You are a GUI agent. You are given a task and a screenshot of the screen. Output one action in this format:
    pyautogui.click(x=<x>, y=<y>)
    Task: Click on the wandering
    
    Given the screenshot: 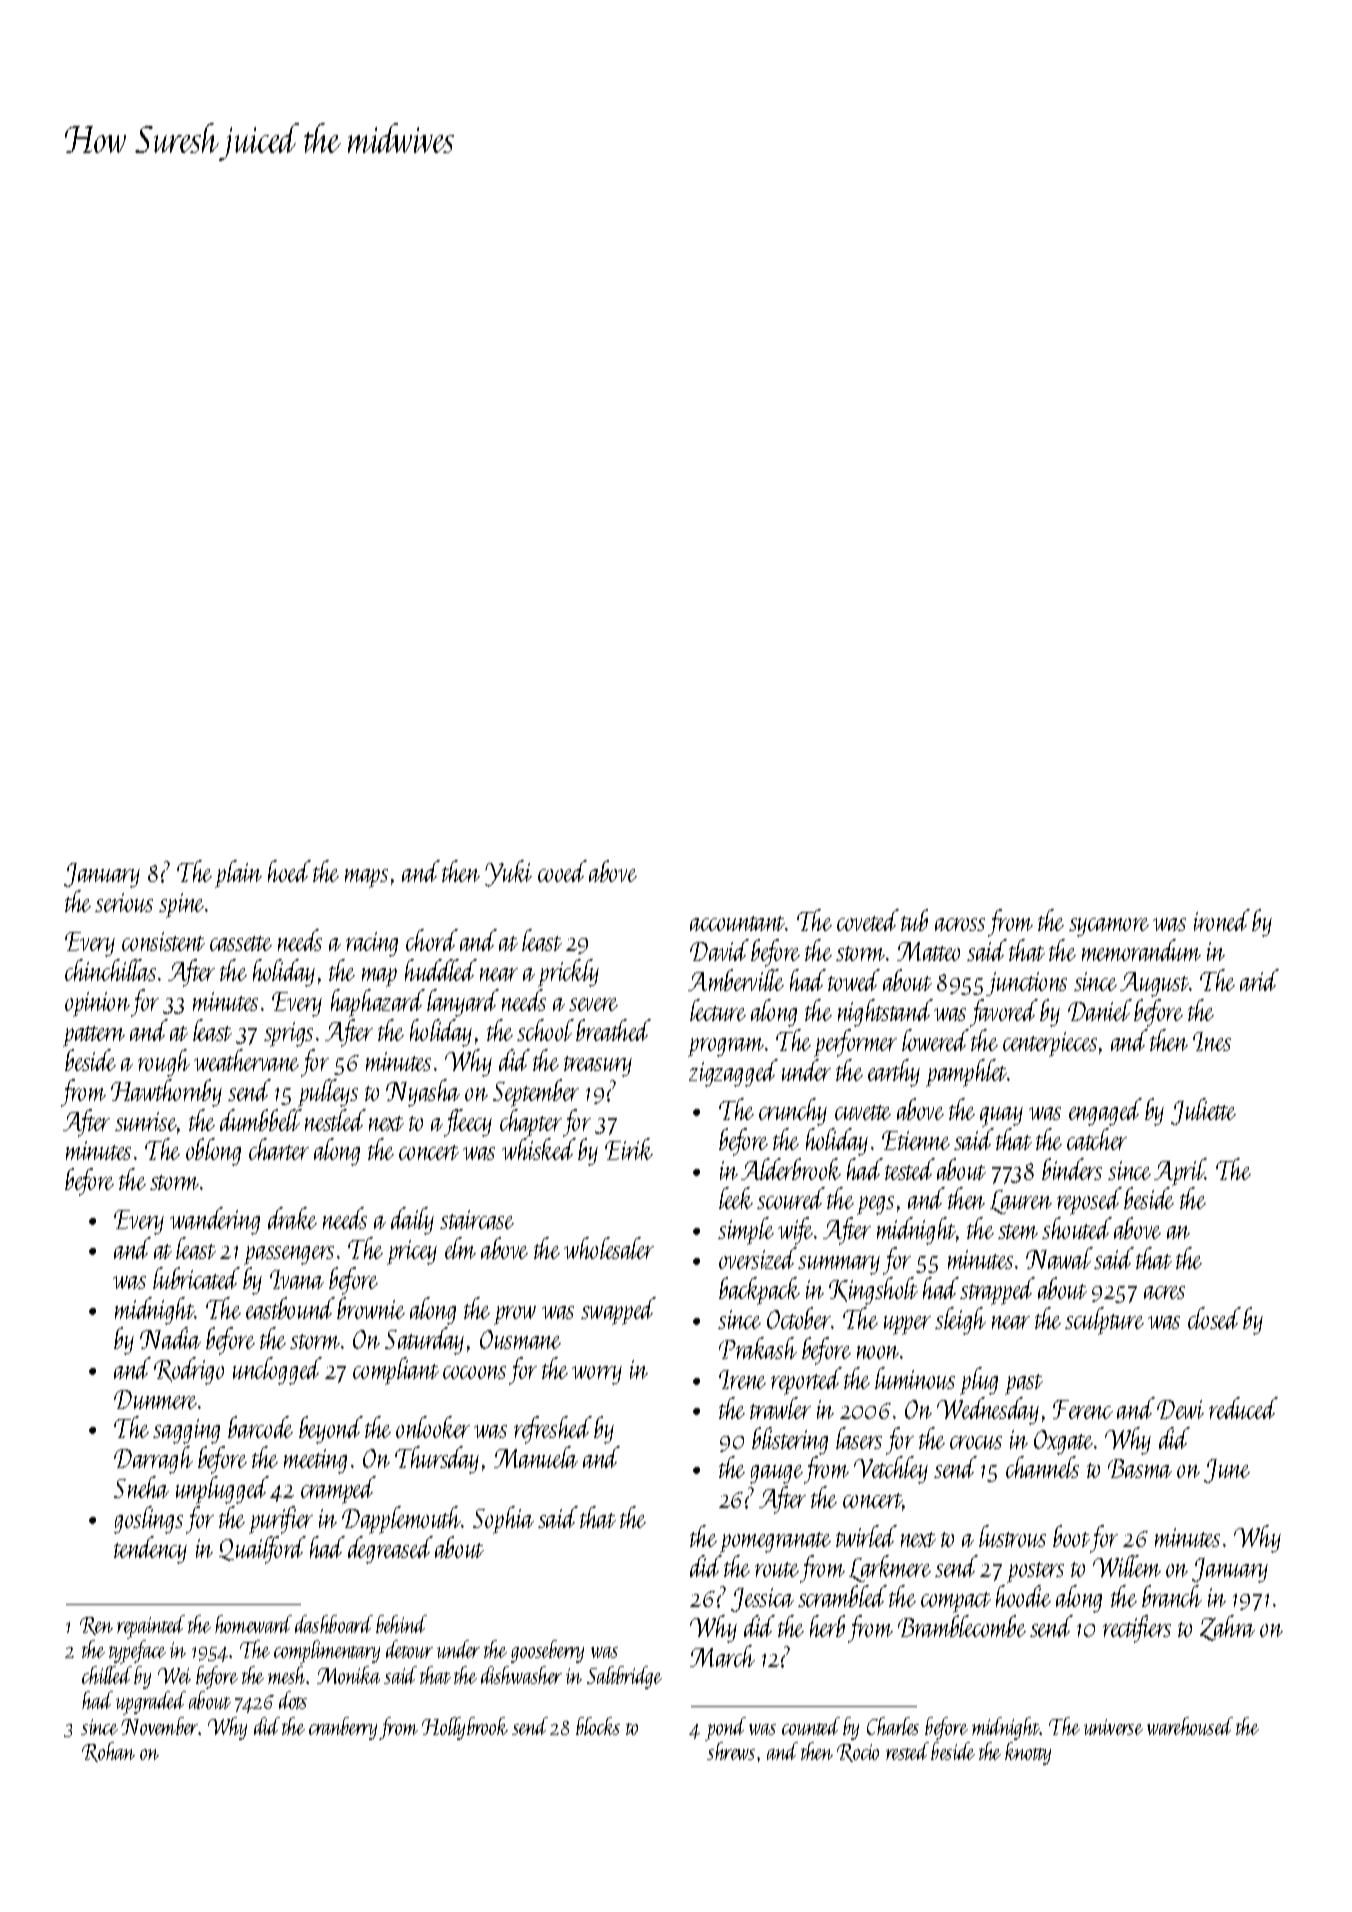 What is the action you would take?
    pyautogui.click(x=215, y=1221)
